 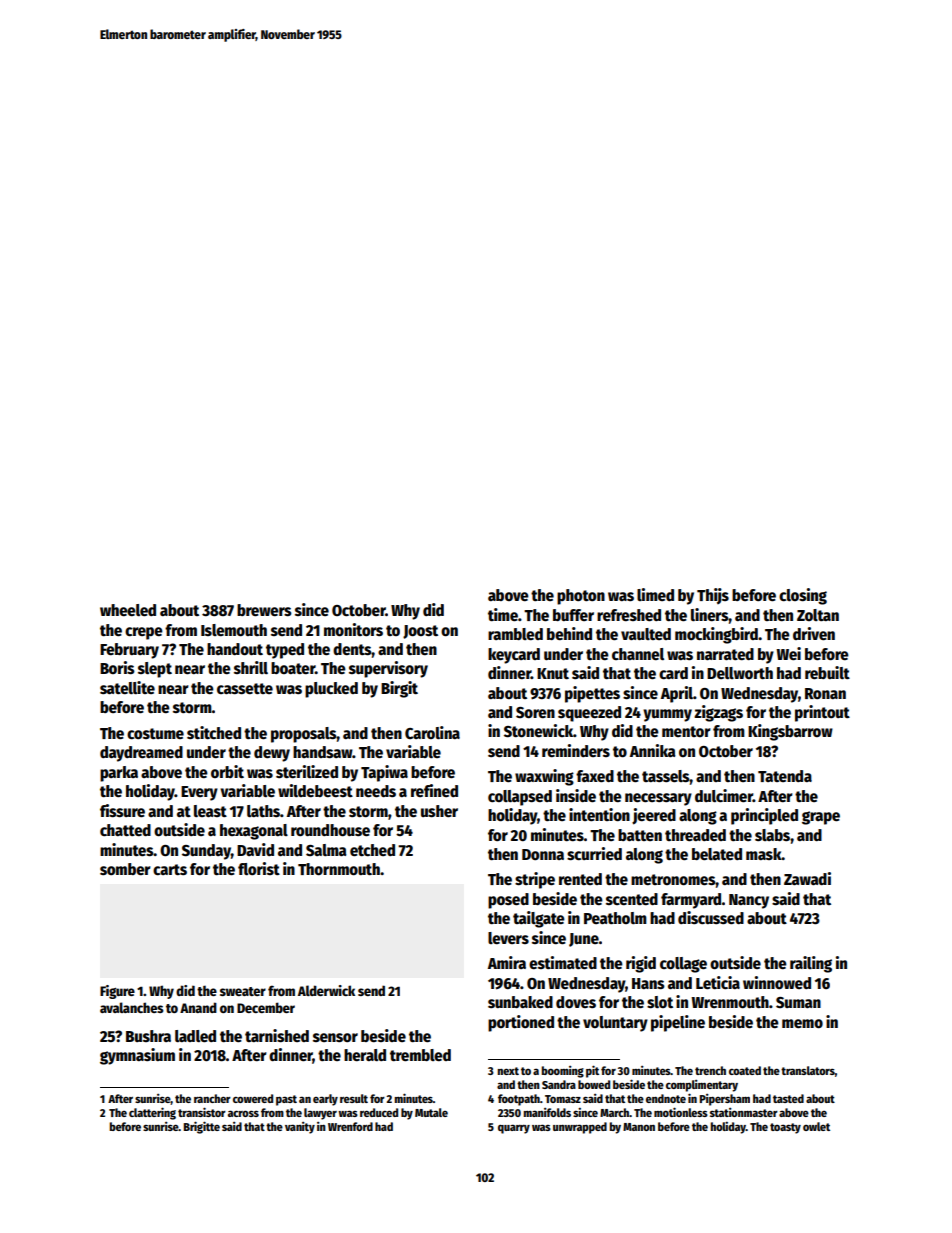 What do you see at coordinates (535, 880) in the page?
I see `stripe` at bounding box center [535, 880].
